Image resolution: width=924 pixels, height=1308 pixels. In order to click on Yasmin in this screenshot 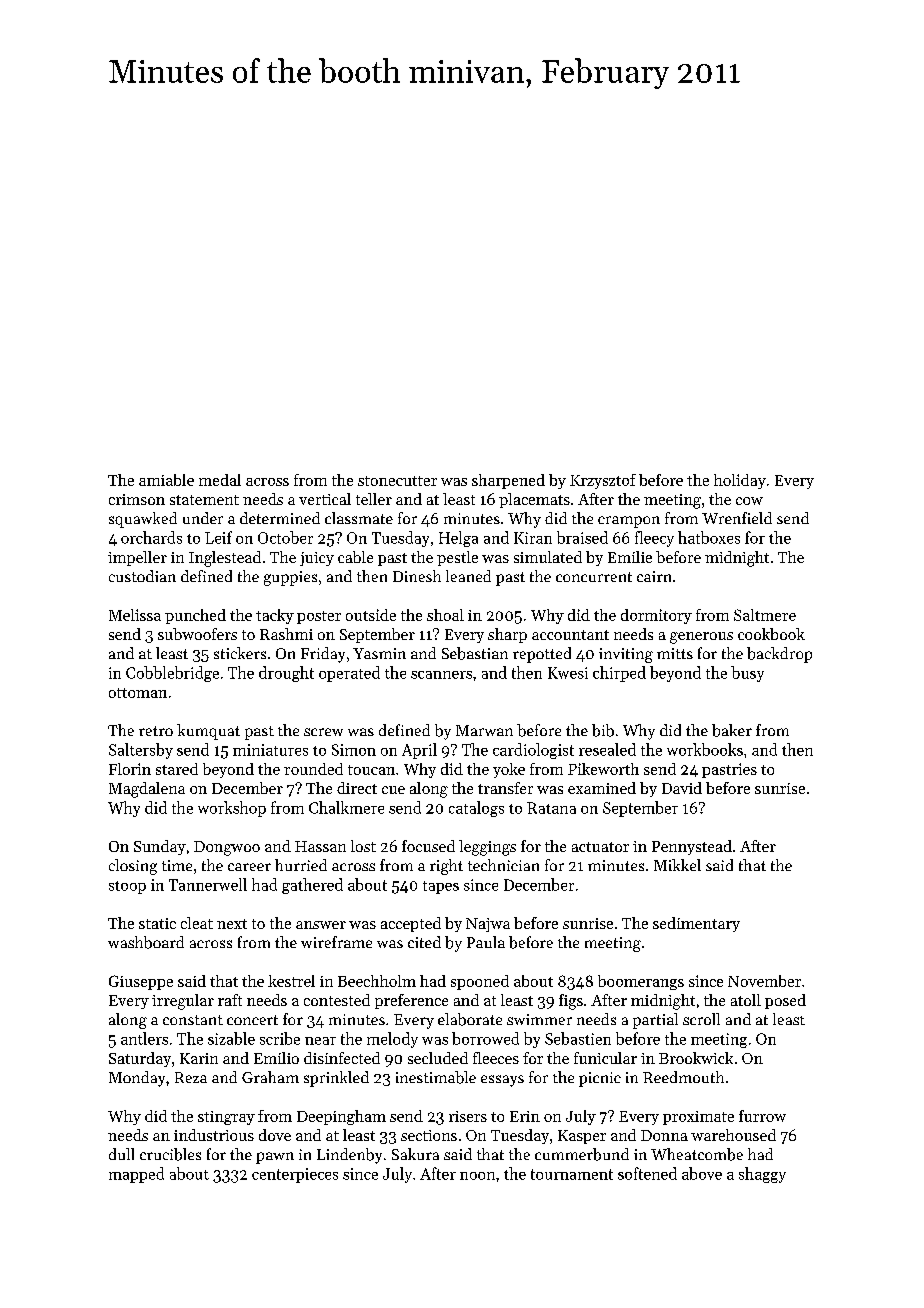, I will do `click(379, 653)`.
